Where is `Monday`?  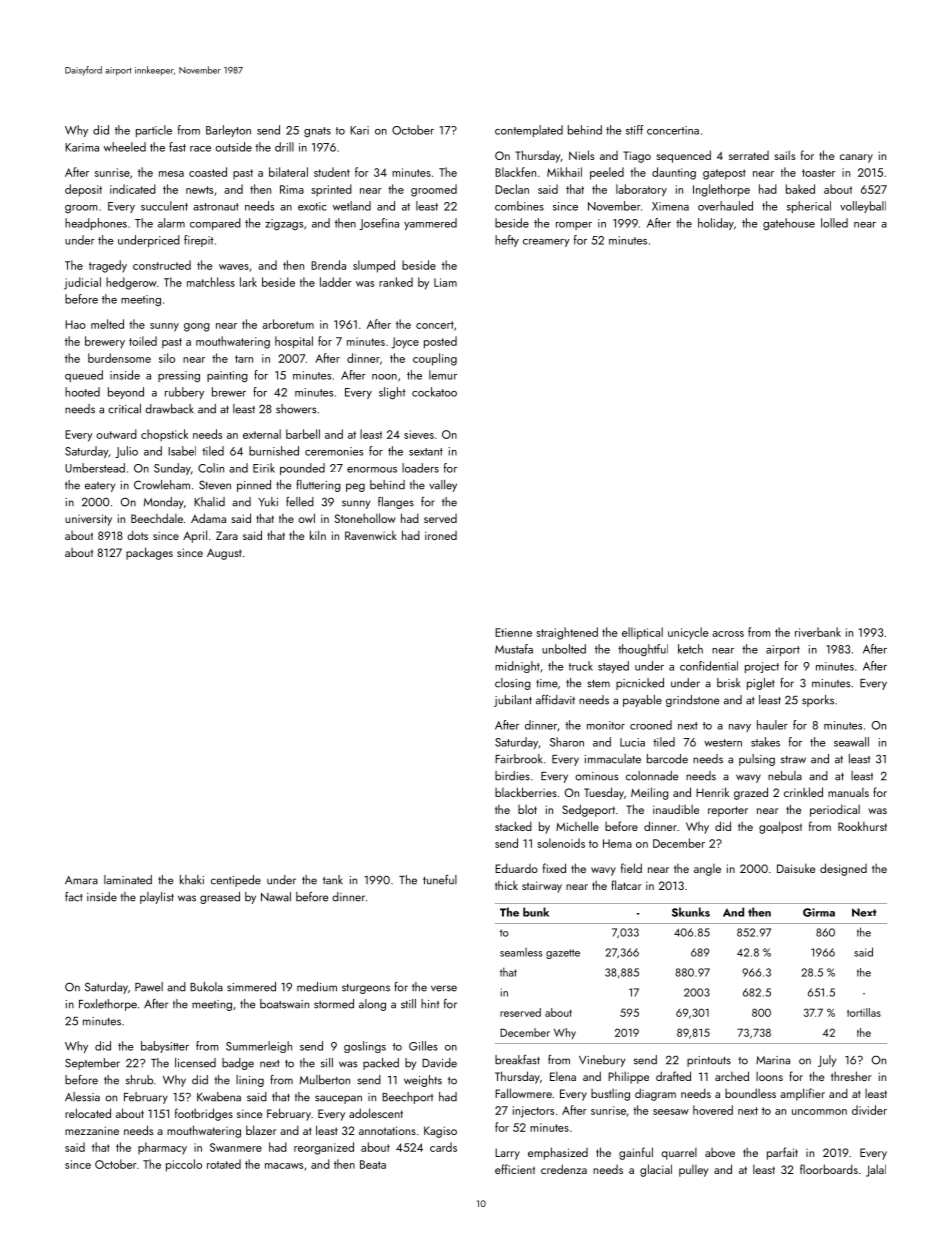 Monday is located at coordinates (164, 503).
